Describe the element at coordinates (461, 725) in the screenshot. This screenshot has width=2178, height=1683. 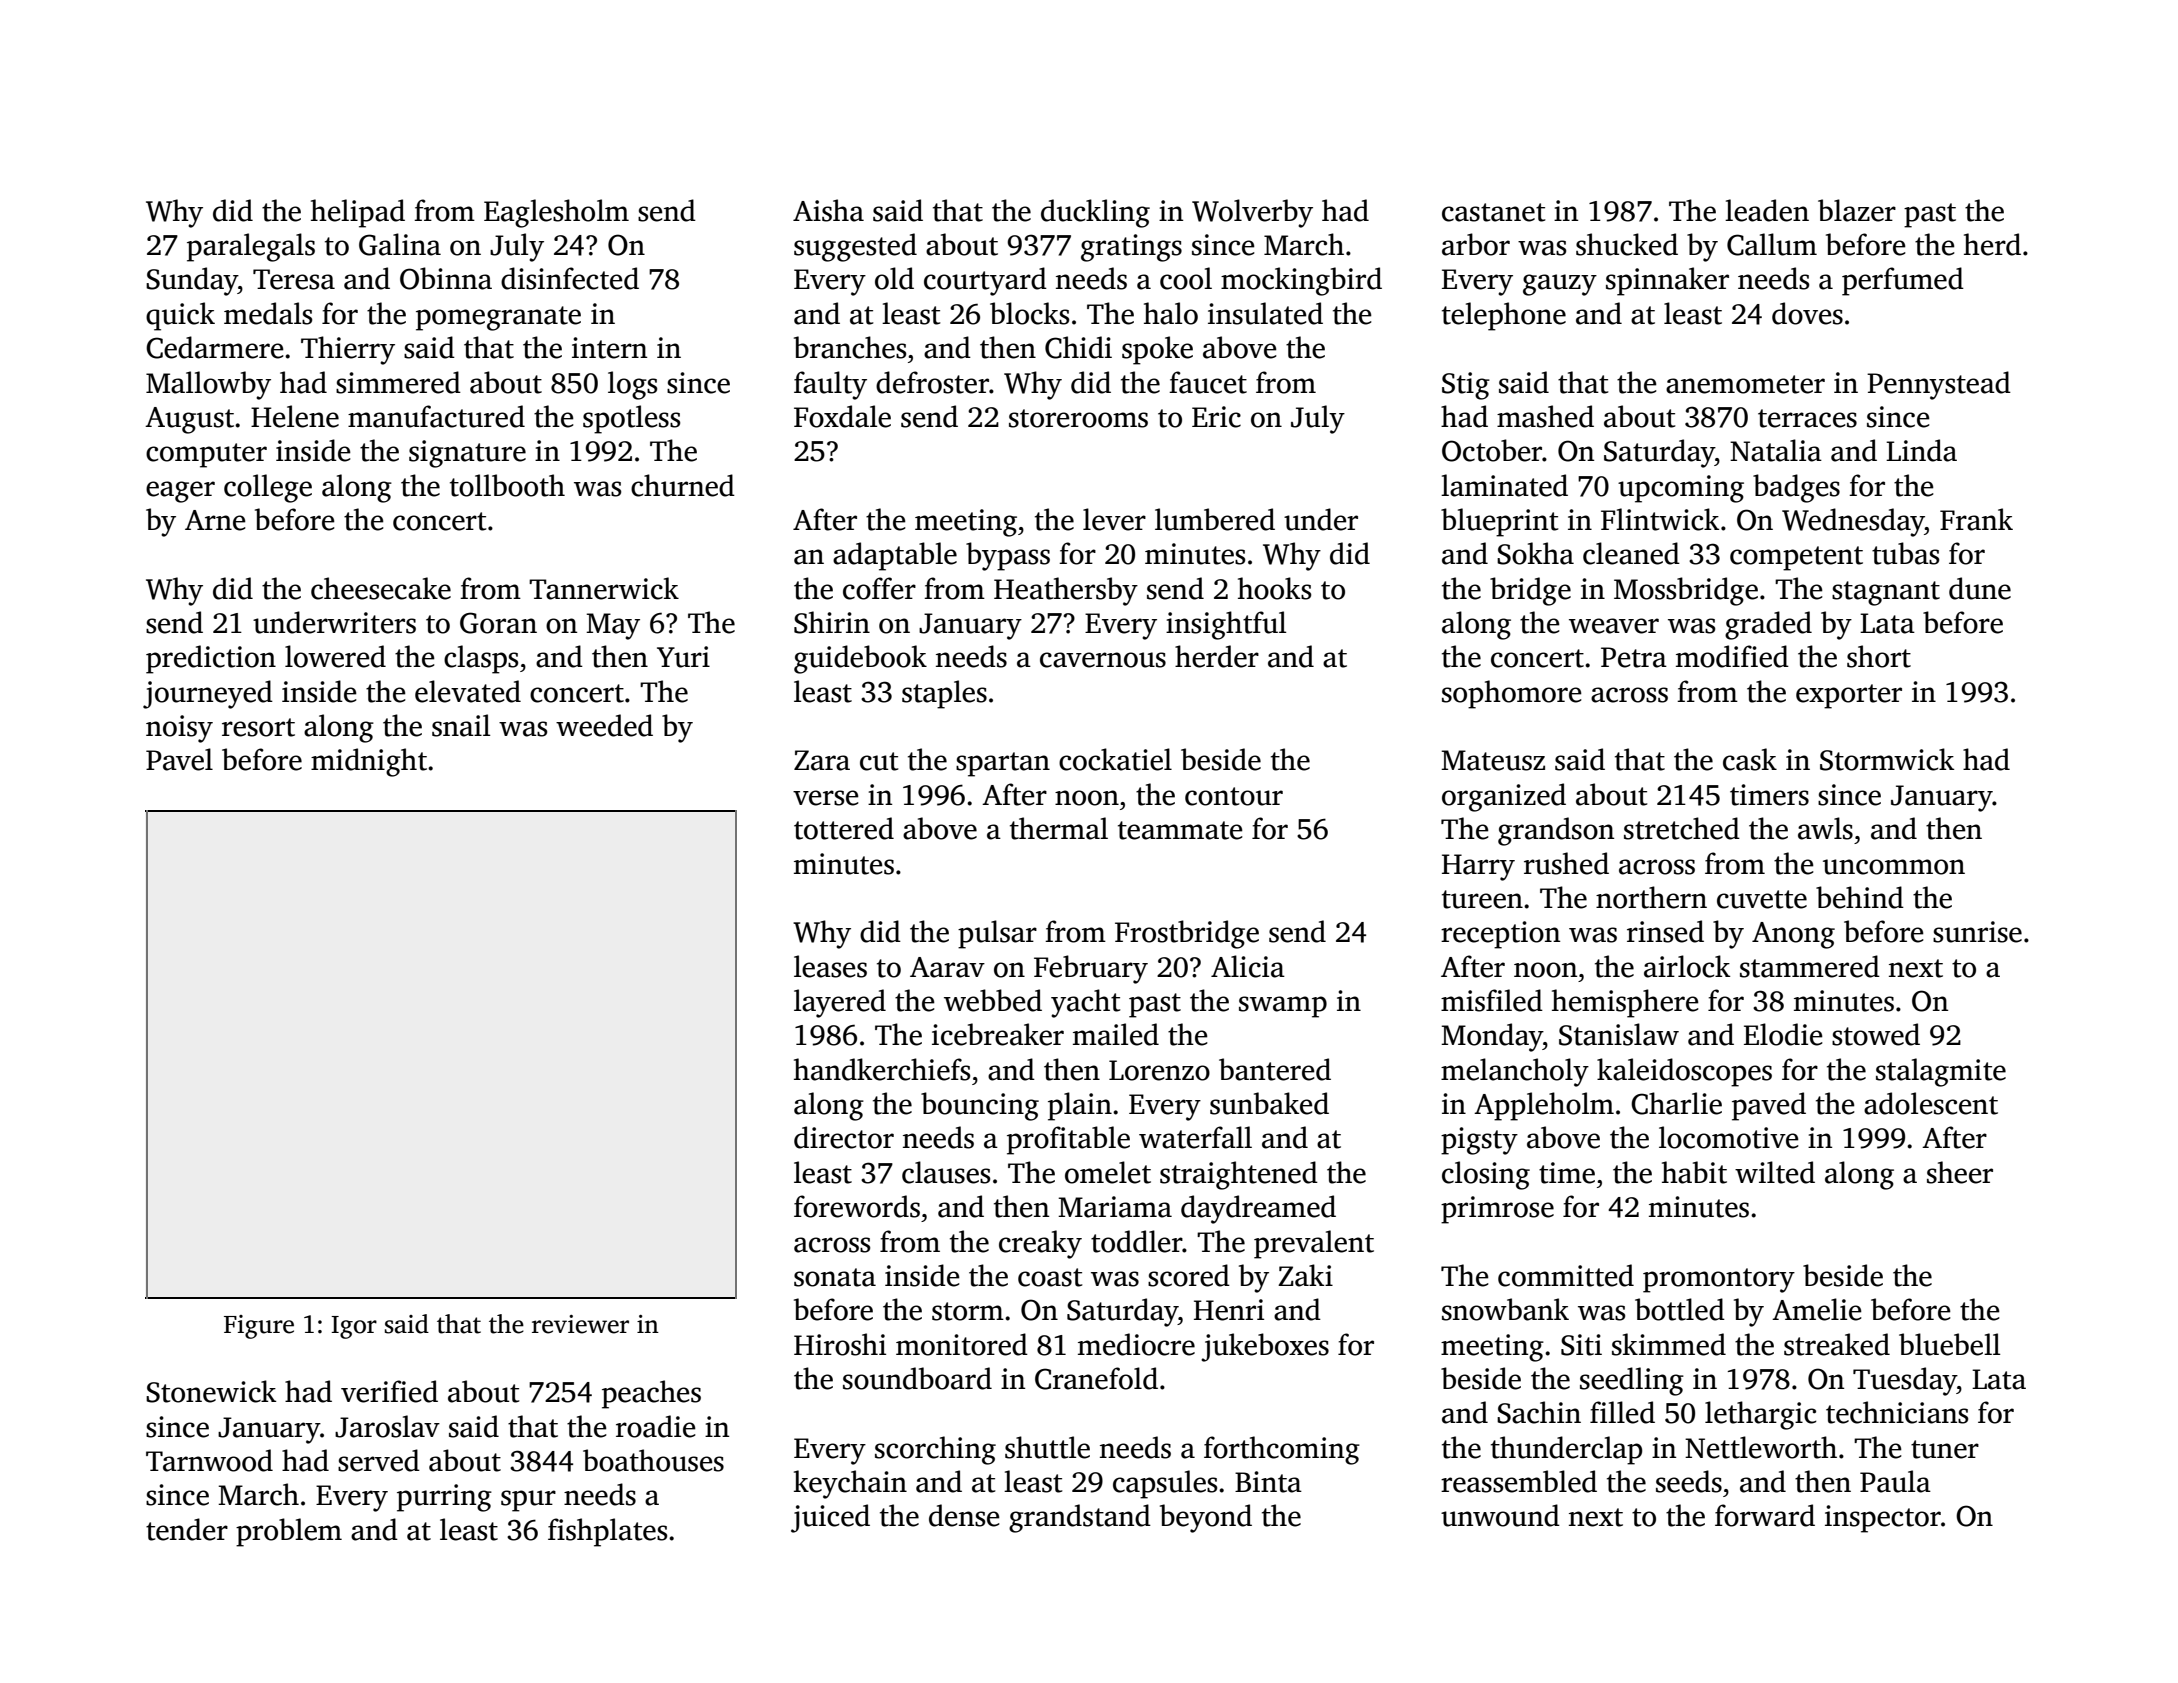
I see `snail` at that location.
